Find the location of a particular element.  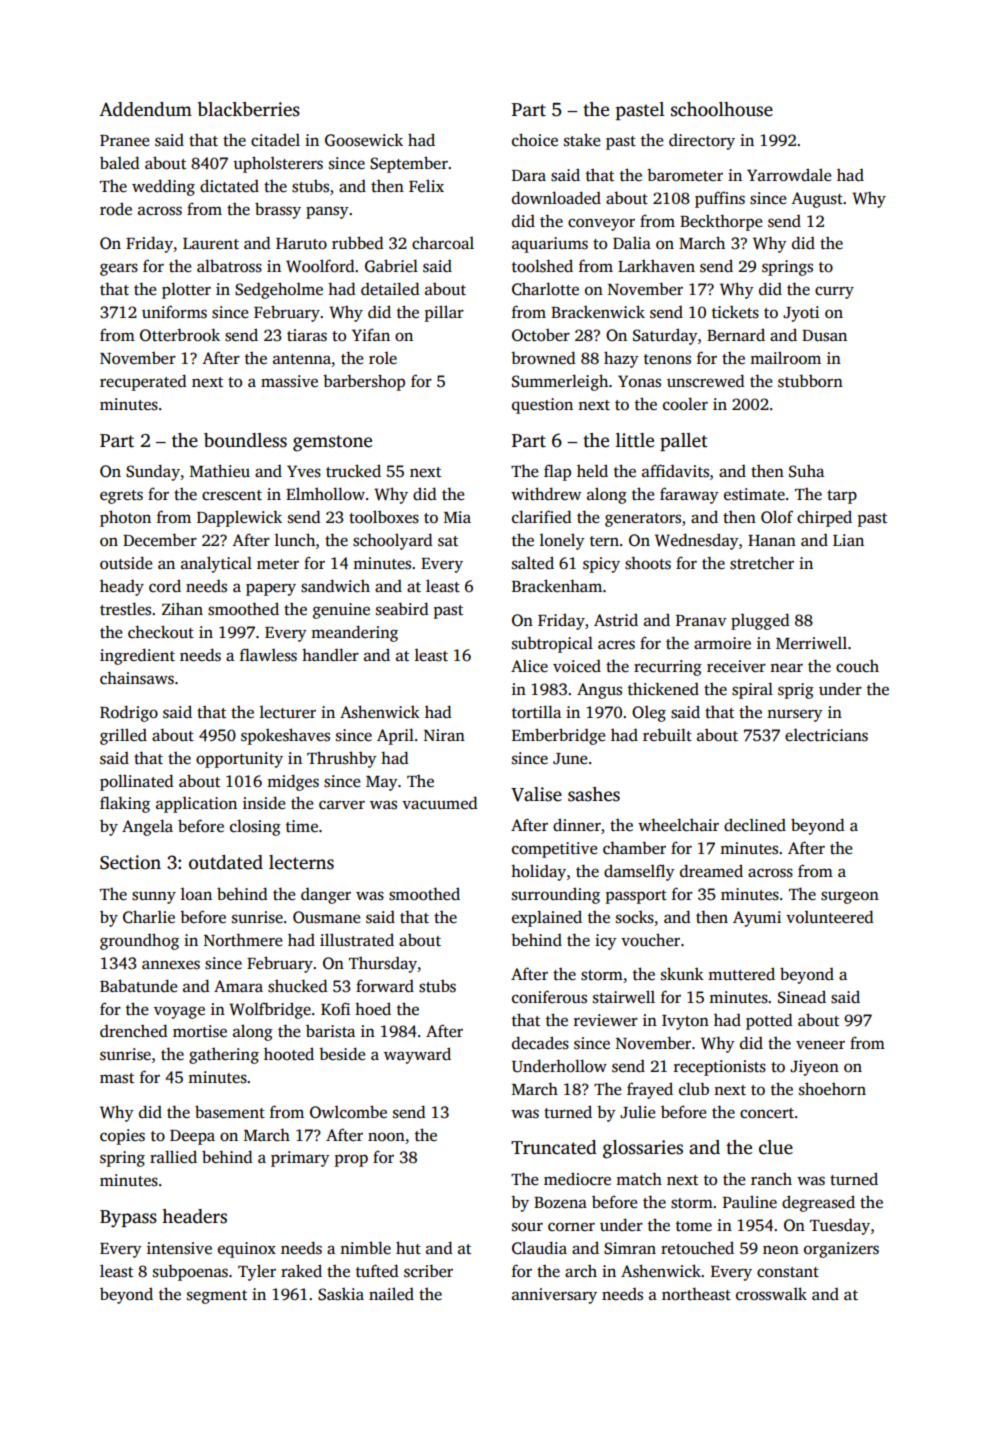

clue is located at coordinates (776, 1147).
